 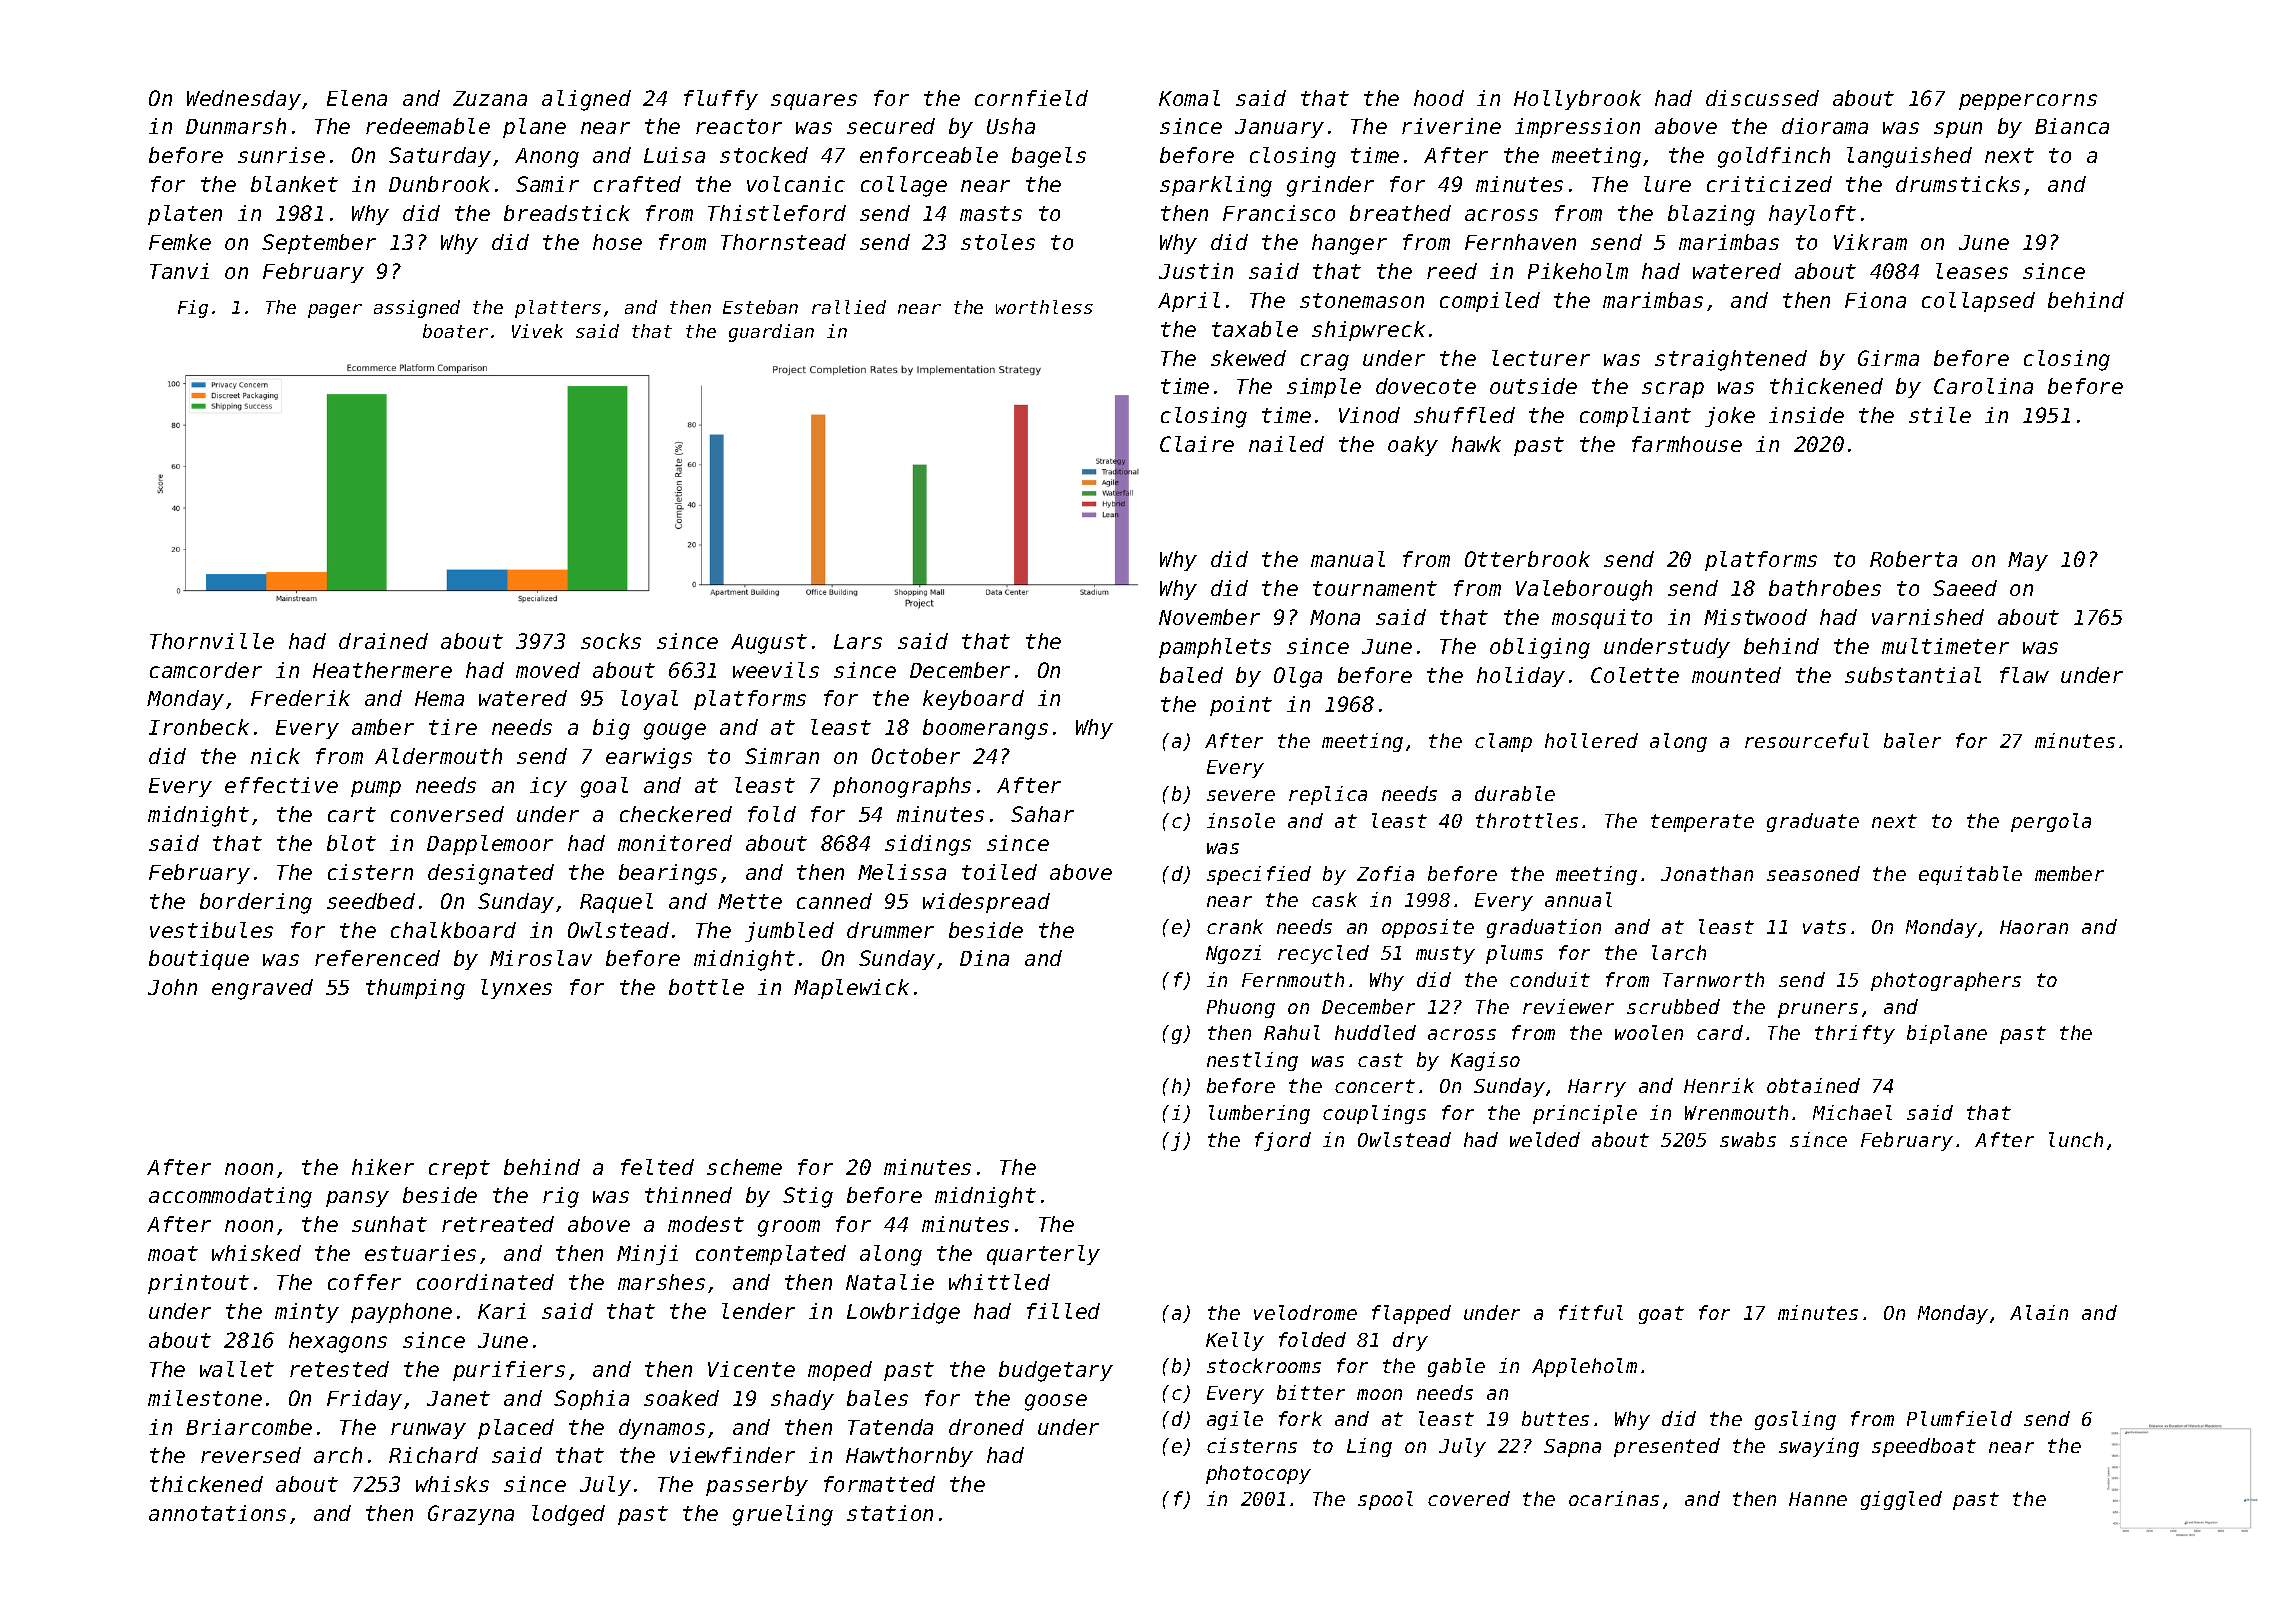 I want to click on crafted, so click(x=637, y=184).
